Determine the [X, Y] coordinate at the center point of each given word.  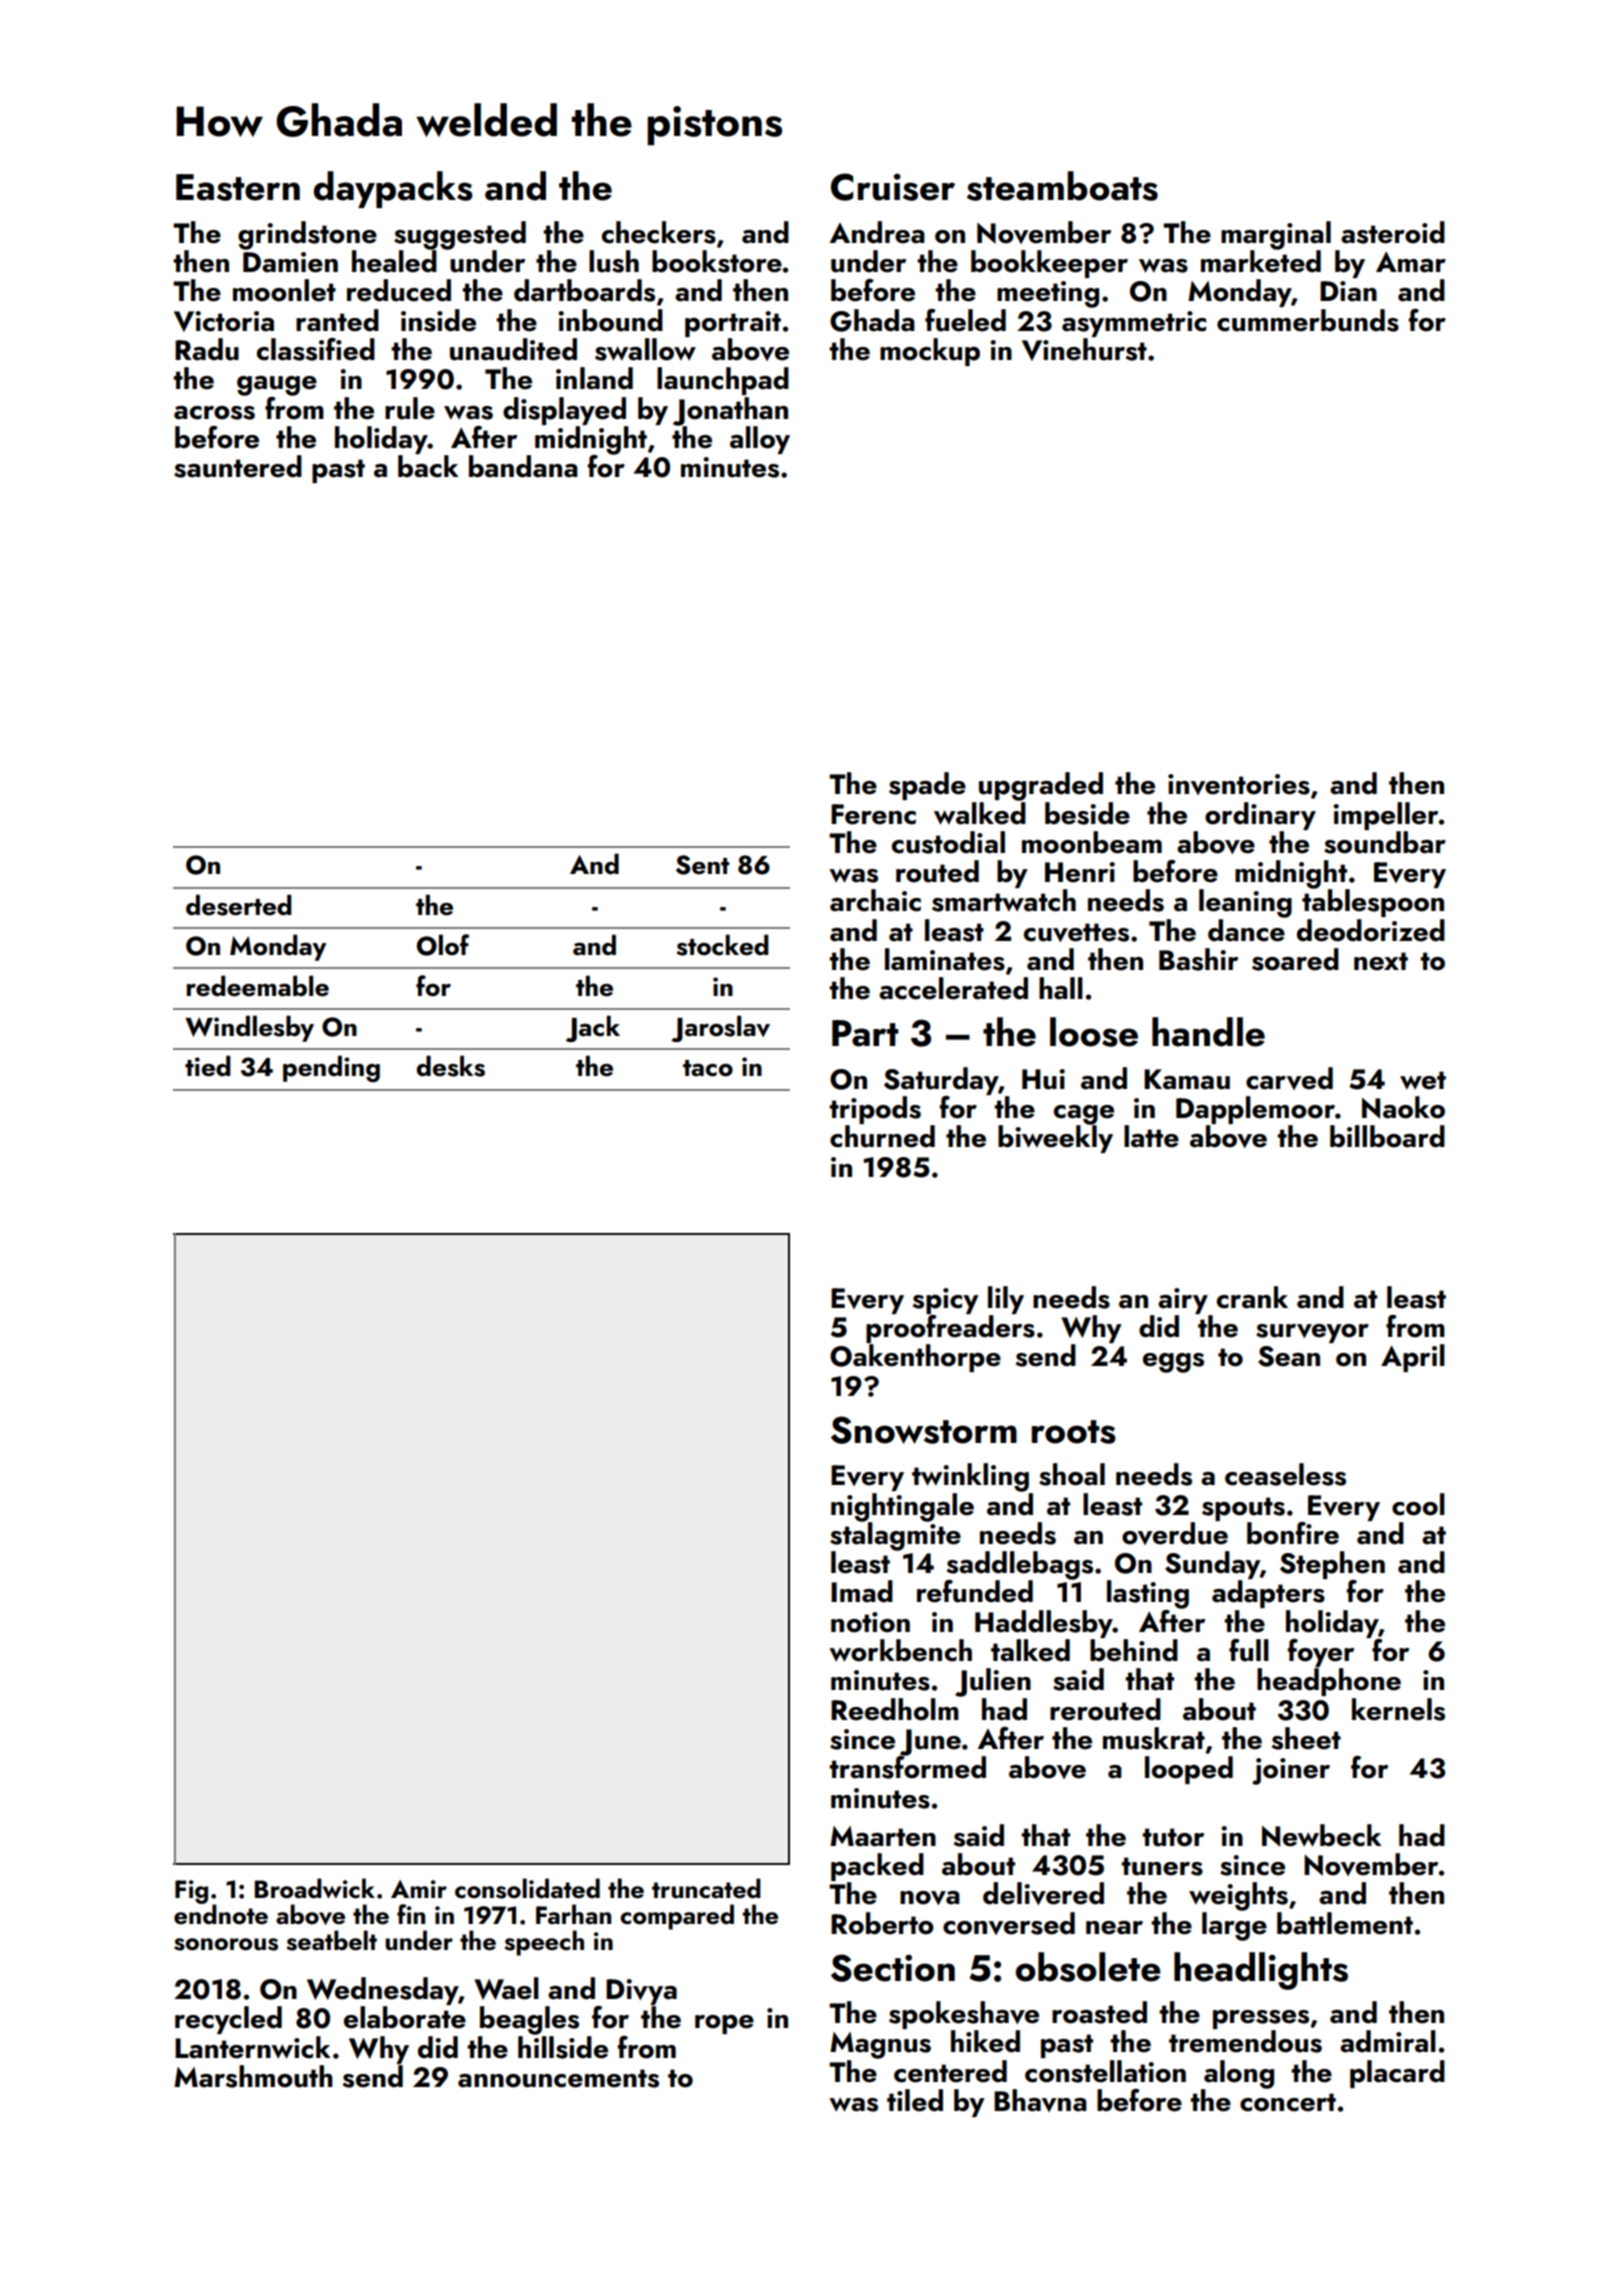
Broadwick [315, 1888]
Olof [443, 945]
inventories [1239, 784]
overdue [1175, 1533]
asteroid [1393, 232]
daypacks [393, 189]
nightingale [902, 1507]
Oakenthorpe [915, 1358]
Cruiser [893, 187]
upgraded [1041, 786]
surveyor [1312, 1333]
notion [870, 1622]
